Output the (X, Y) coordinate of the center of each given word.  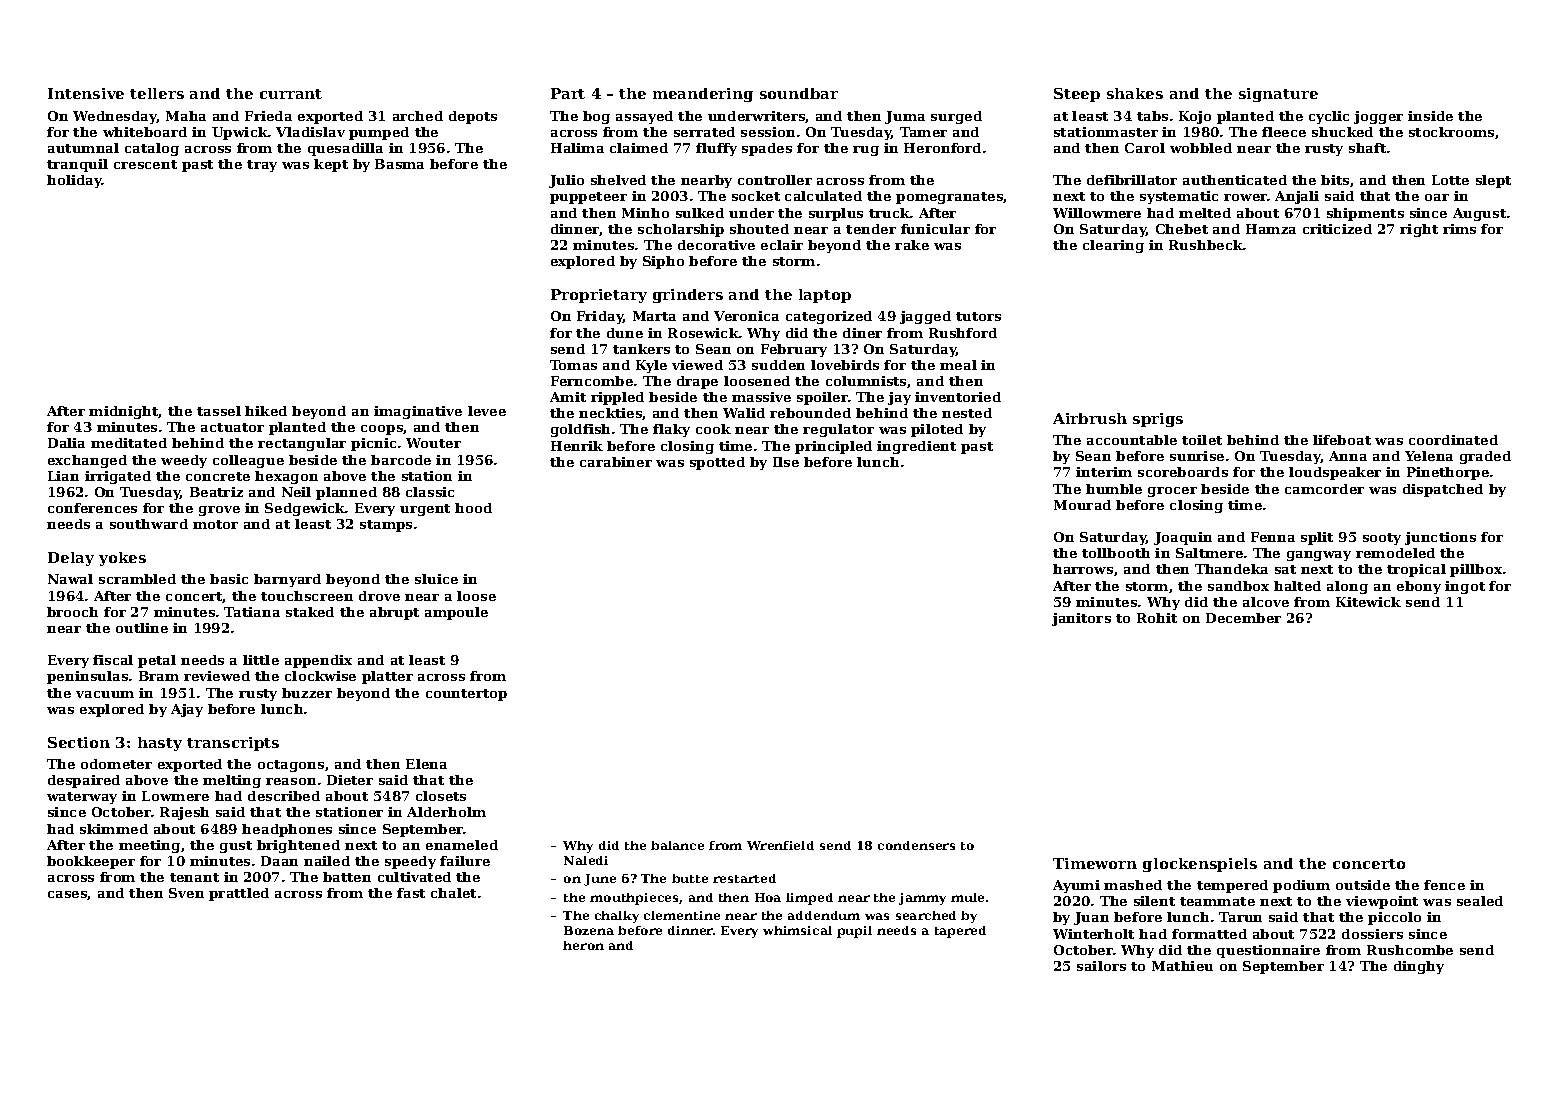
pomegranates (950, 198)
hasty (160, 744)
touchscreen (307, 596)
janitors (1081, 619)
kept (331, 165)
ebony (1419, 587)
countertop (466, 695)
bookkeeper (91, 862)
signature (1278, 95)
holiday (74, 181)
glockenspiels (1200, 865)
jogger (1378, 117)
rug (866, 151)
